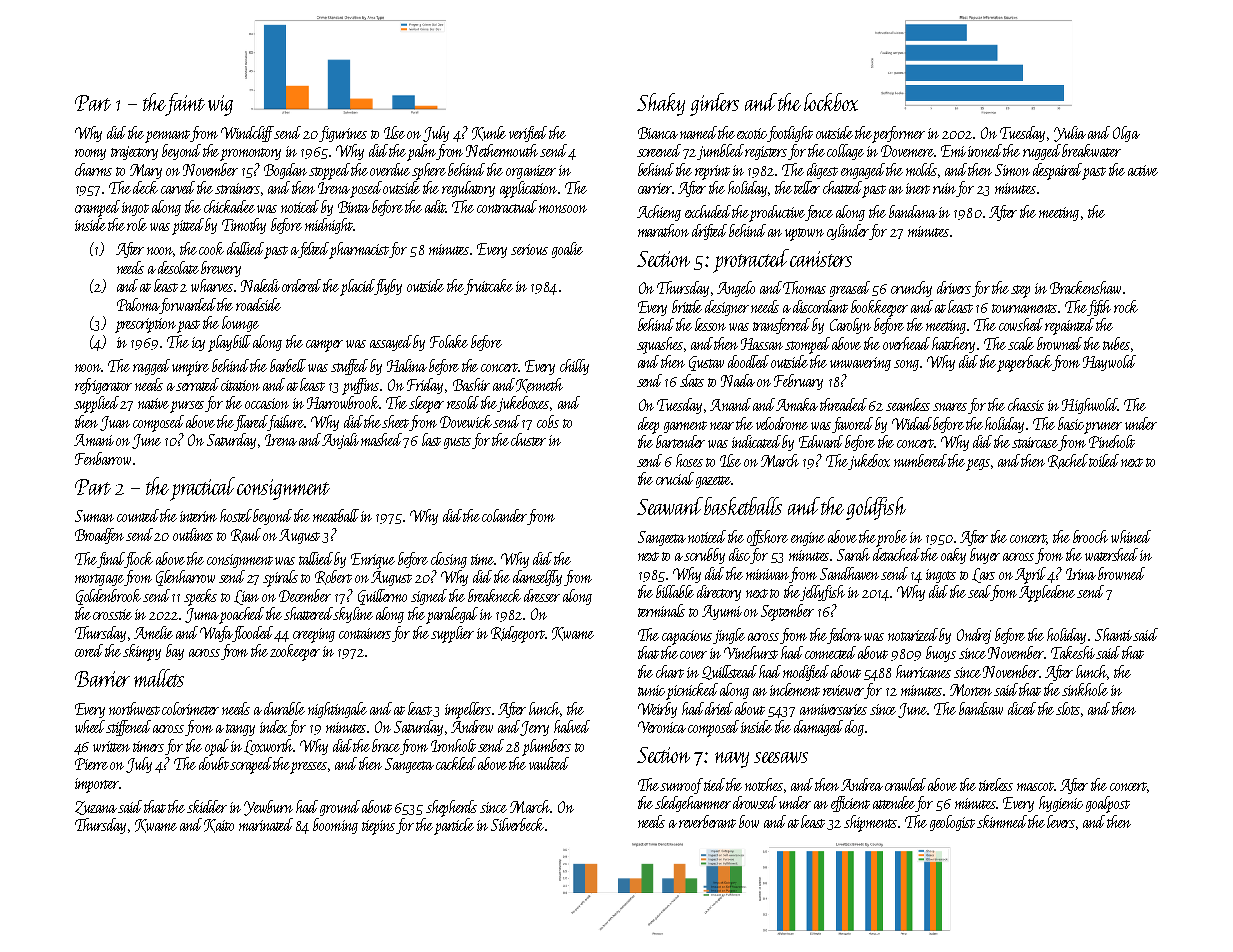 Image resolution: width=1233 pixels, height=952 pixels. Describe the element at coordinates (842, 187) in the screenshot. I see `chatted` at that location.
